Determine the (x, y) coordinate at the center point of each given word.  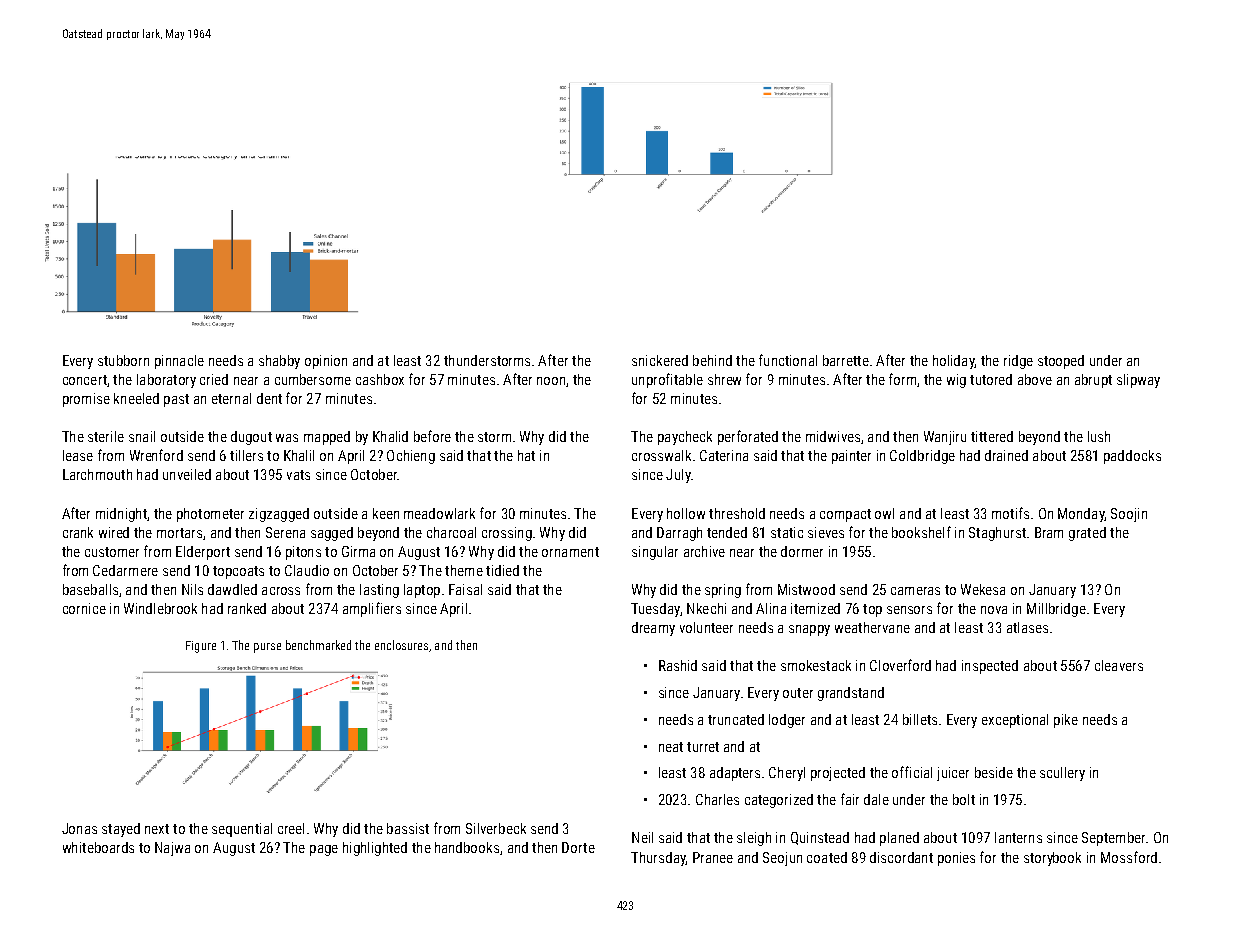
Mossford (1129, 857)
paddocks (1132, 457)
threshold (737, 513)
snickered (660, 360)
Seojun (782, 859)
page (324, 850)
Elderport (203, 553)
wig (956, 381)
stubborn (123, 360)
